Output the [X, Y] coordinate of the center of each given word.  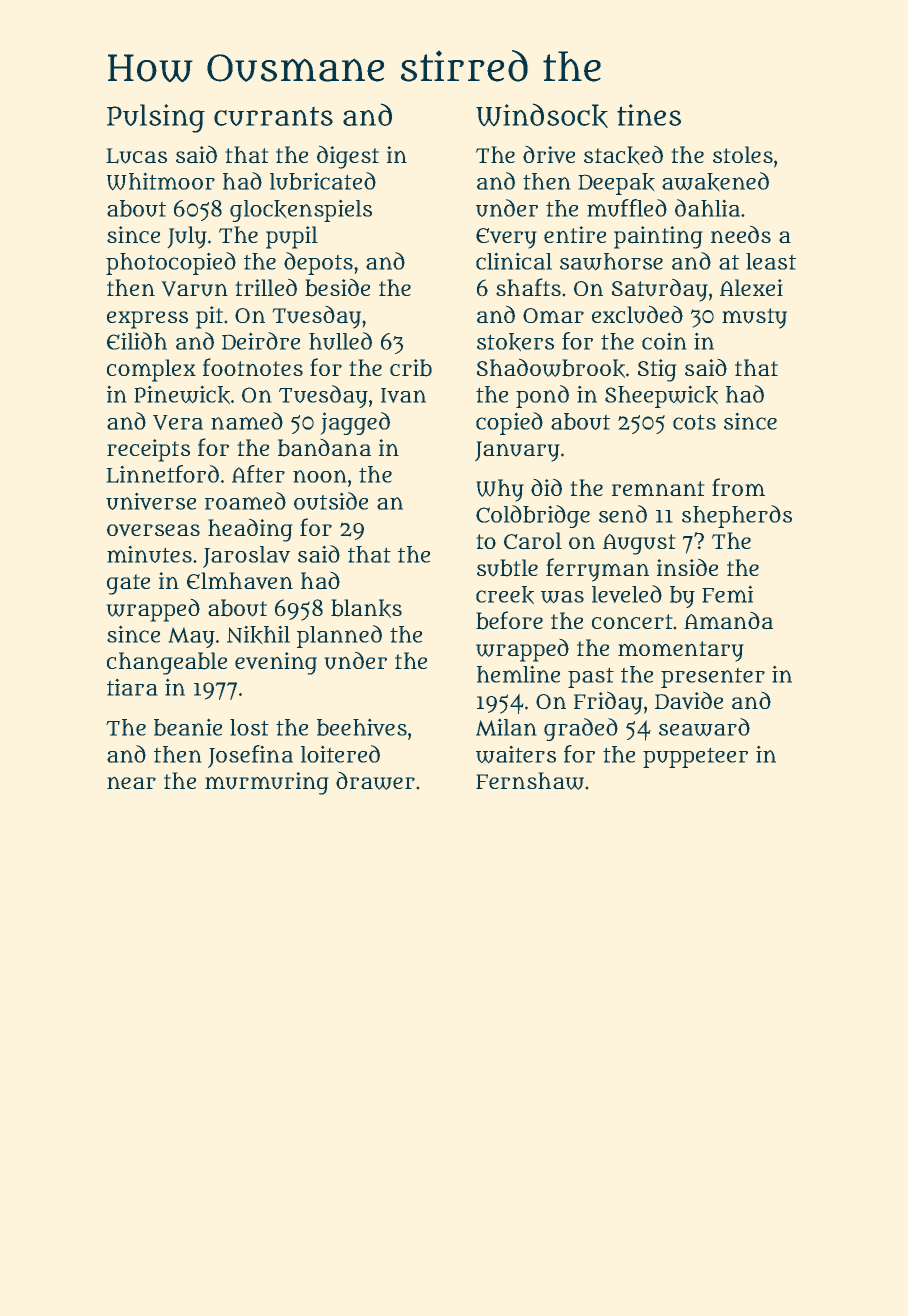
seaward [704, 727]
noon [320, 476]
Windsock [542, 115]
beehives [362, 727]
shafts [528, 287]
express [147, 320]
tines [649, 115]
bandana [324, 447]
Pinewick [182, 395]
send [623, 514]
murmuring [267, 783]
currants [273, 116]
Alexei [751, 287]
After [258, 474]
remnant [658, 489]
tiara [132, 687]
